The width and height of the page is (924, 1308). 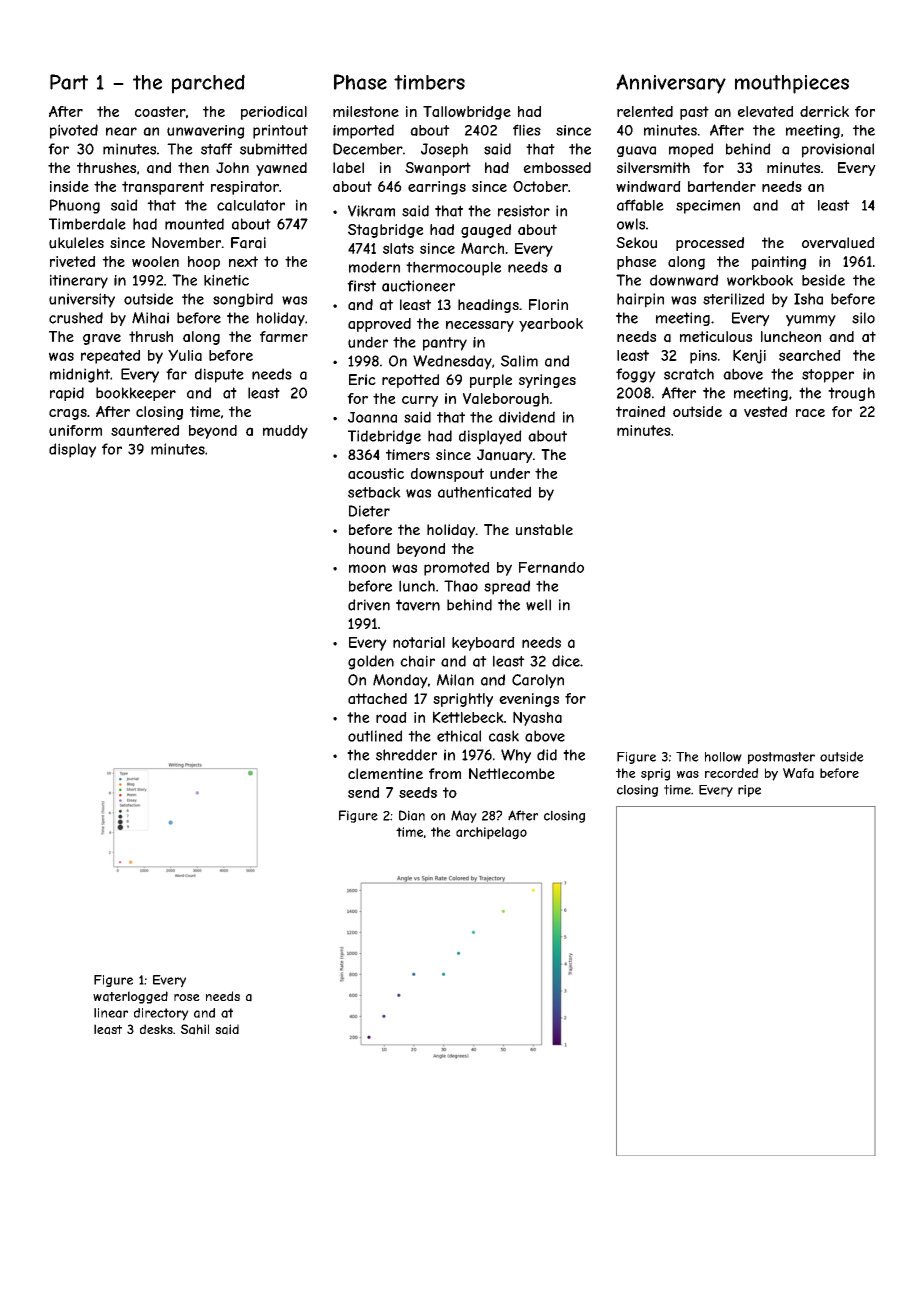 I want to click on muddy, so click(x=285, y=432).
